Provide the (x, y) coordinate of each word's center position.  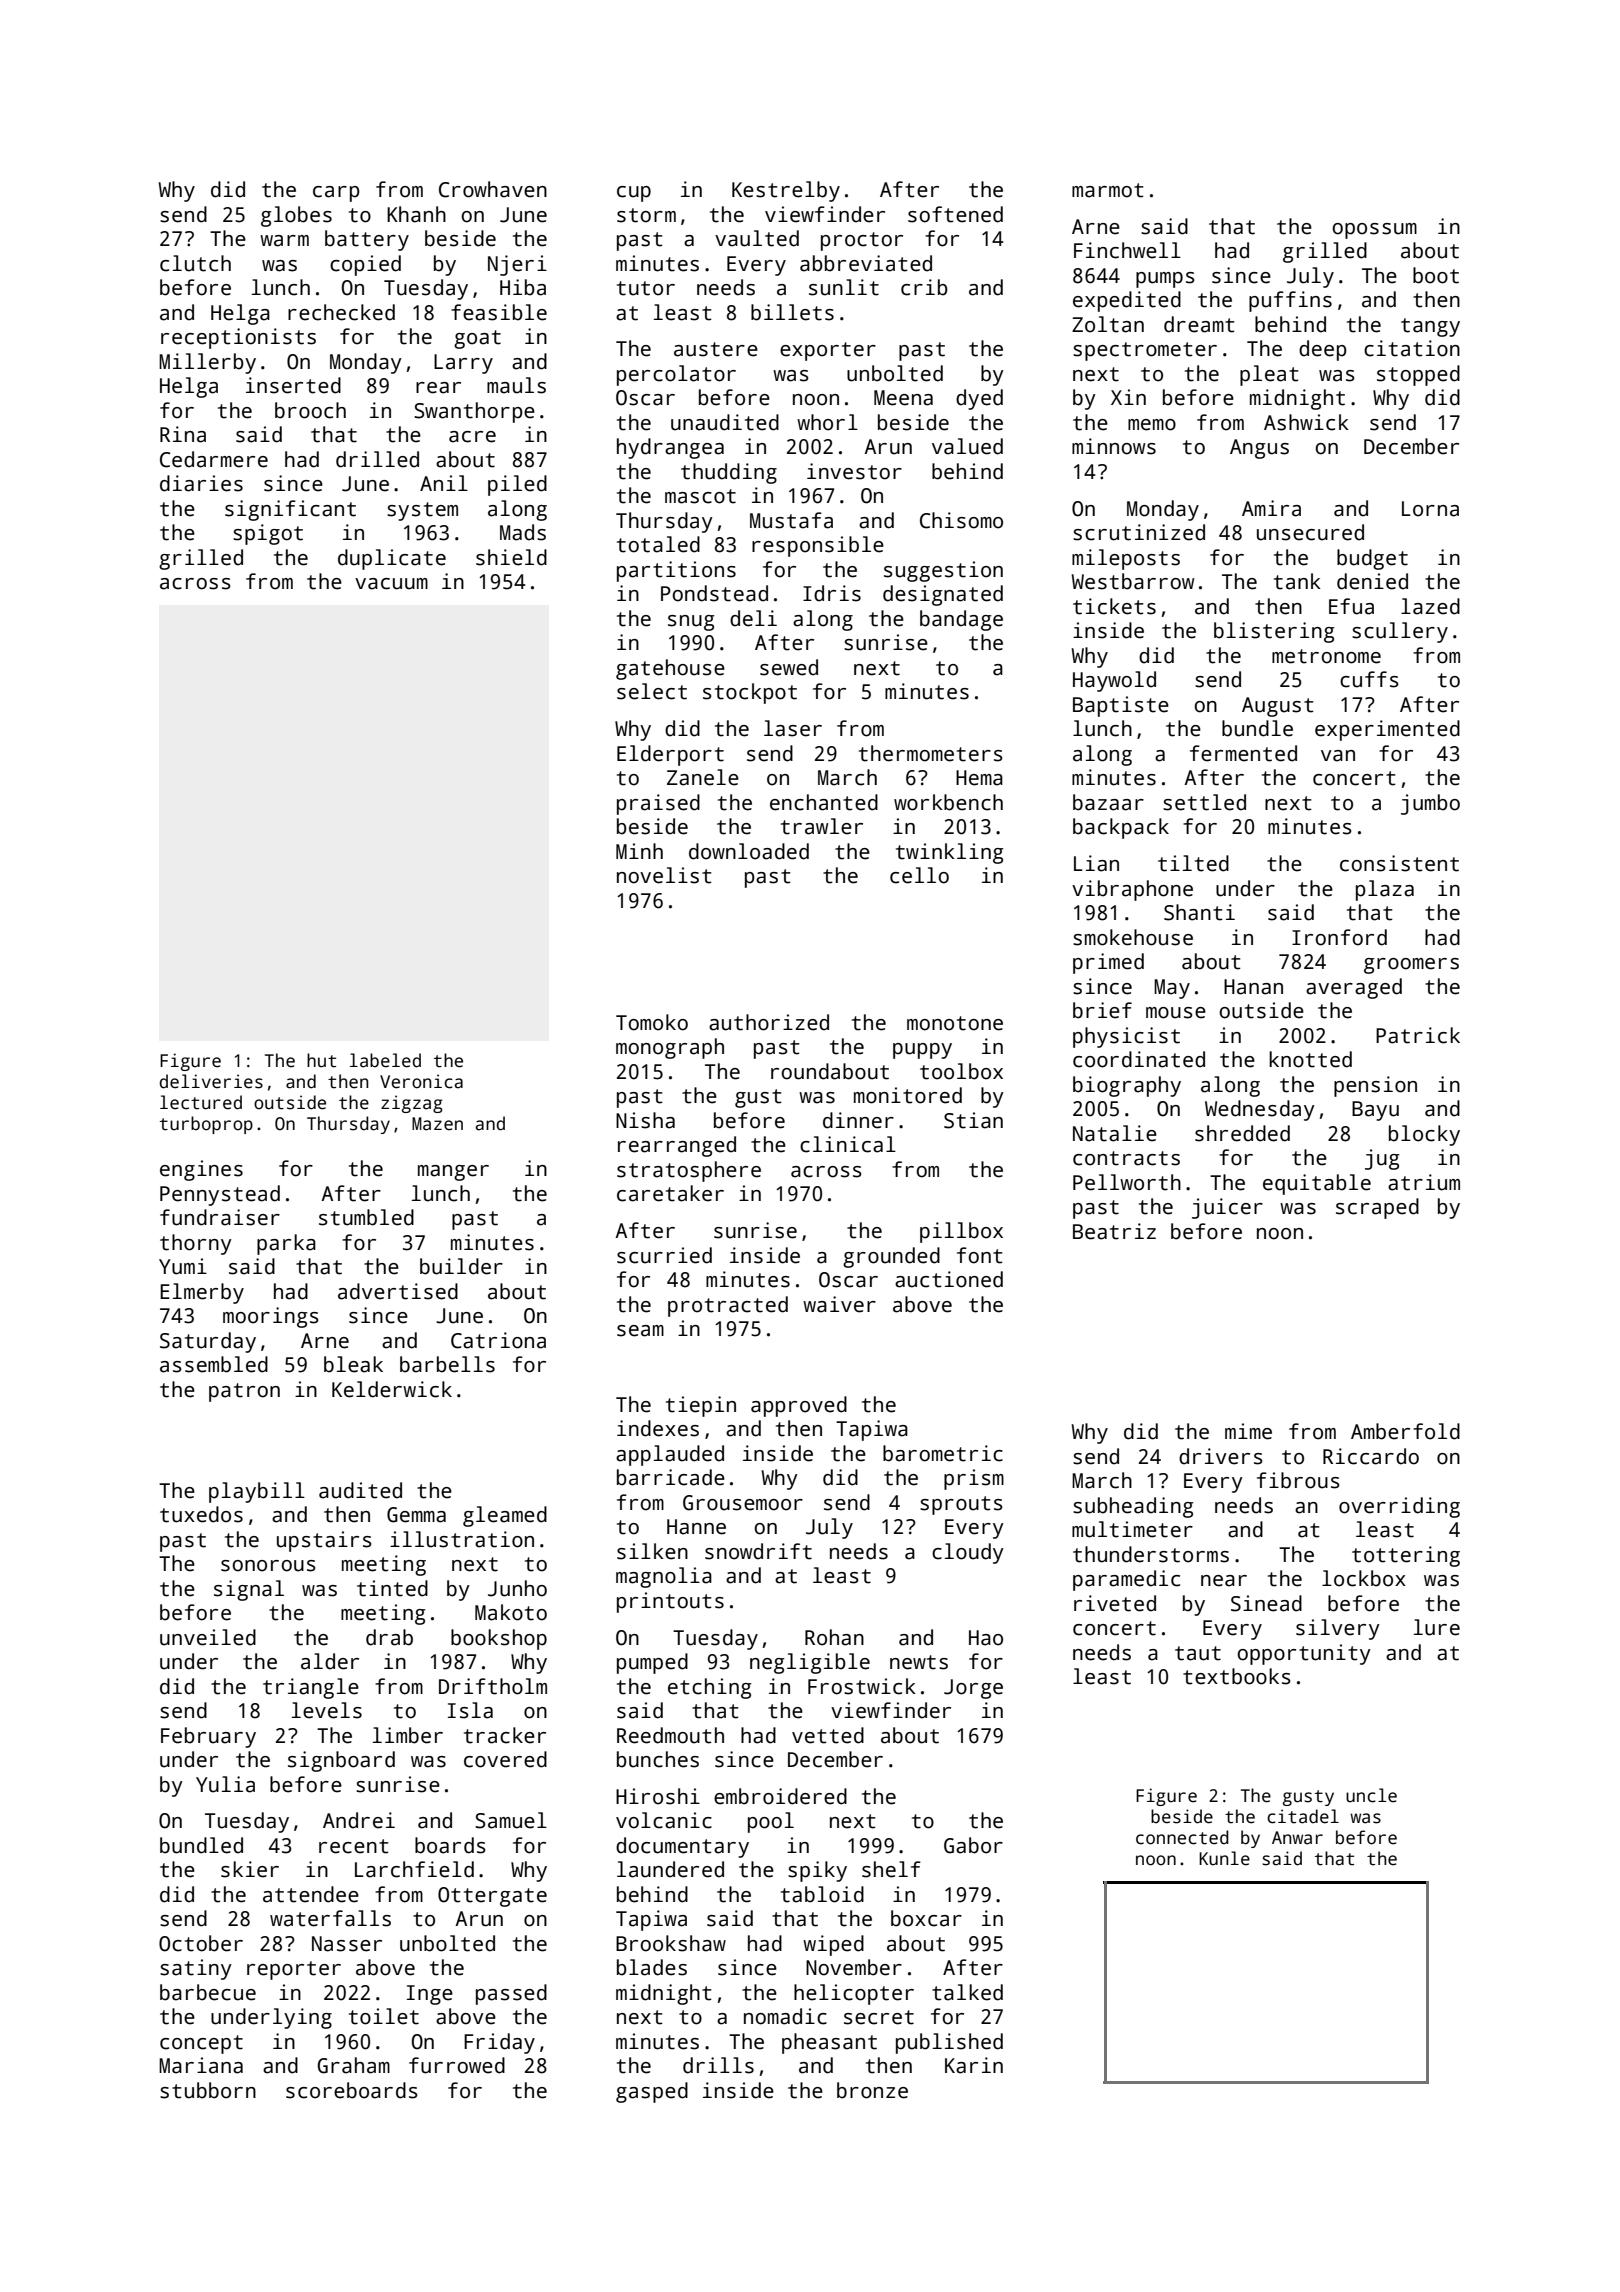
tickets (1114, 606)
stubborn (208, 2090)
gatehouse (670, 669)
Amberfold (1405, 1431)
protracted (728, 1306)
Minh (639, 851)
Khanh (416, 214)
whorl (827, 422)
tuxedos (201, 1514)
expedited (1127, 301)
